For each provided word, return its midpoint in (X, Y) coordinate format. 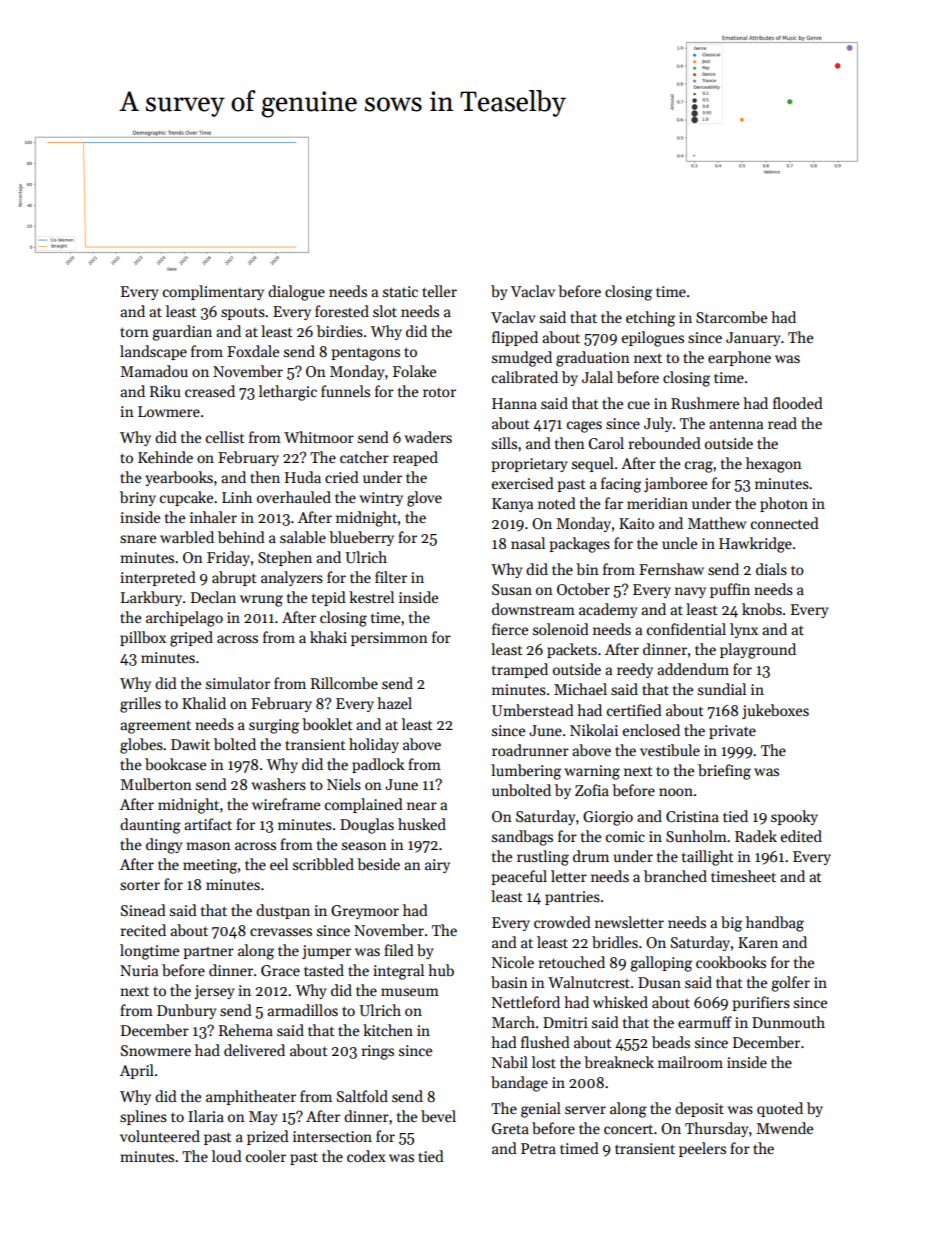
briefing (724, 772)
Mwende (784, 1128)
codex (366, 1156)
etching (650, 319)
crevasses (281, 932)
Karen (758, 942)
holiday (374, 745)
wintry (381, 499)
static (400, 291)
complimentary (213, 292)
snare (138, 539)
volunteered (160, 1136)
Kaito (636, 523)
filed (399, 950)
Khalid (204, 703)
